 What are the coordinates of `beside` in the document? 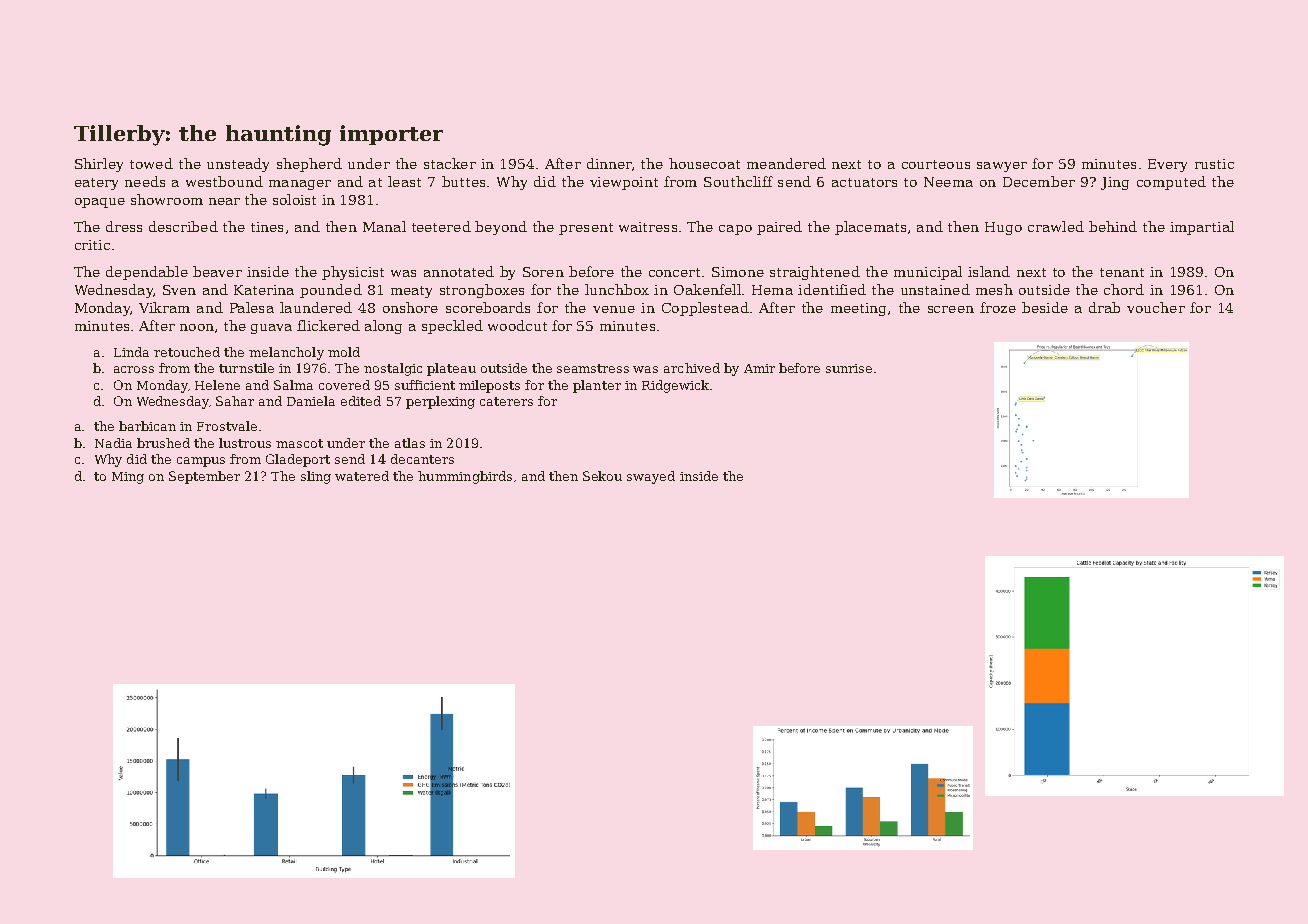 It's located at (1045, 307).
